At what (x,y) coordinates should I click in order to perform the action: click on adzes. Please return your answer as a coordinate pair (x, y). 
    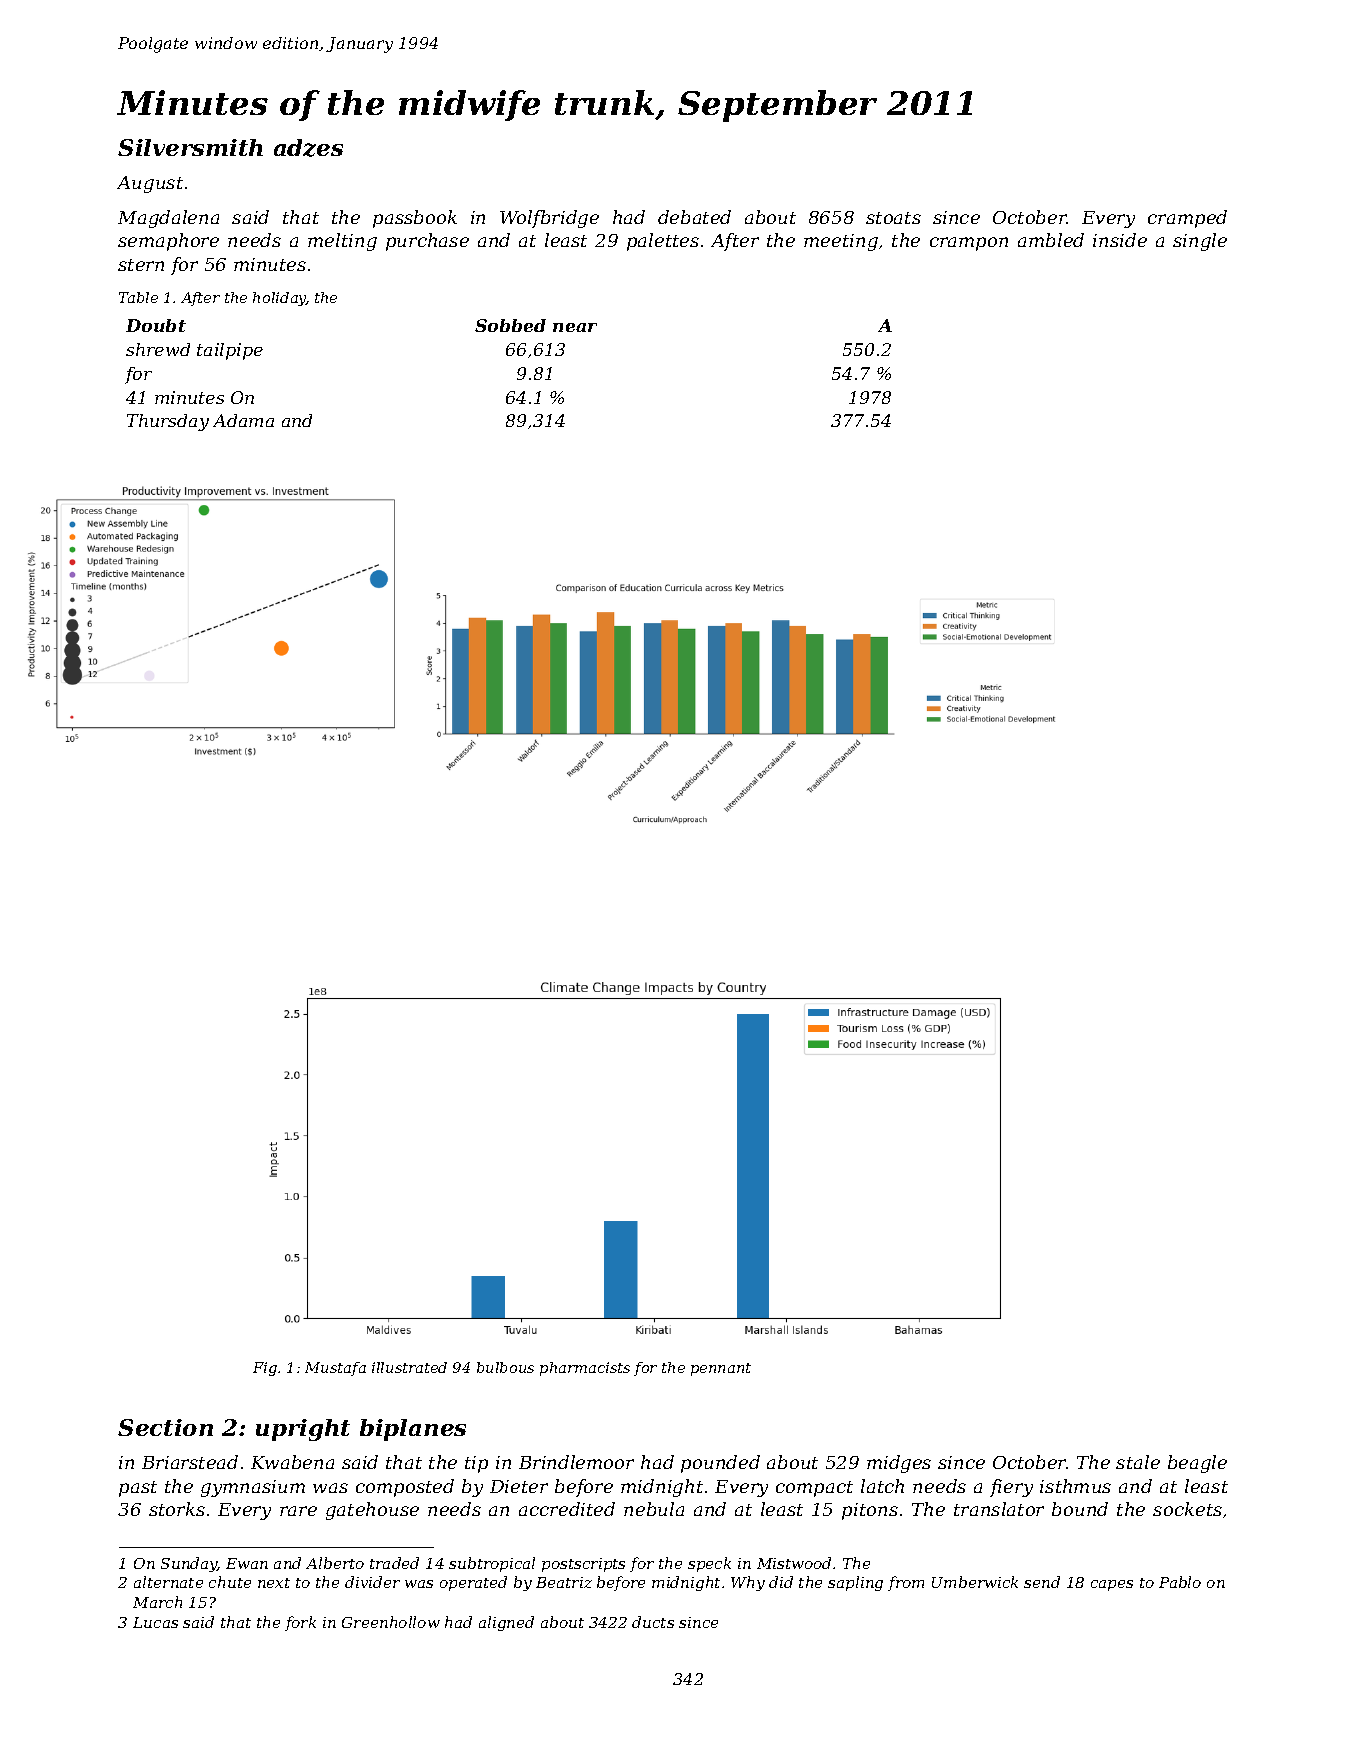
    Looking at the image, I should click on (308, 148).
